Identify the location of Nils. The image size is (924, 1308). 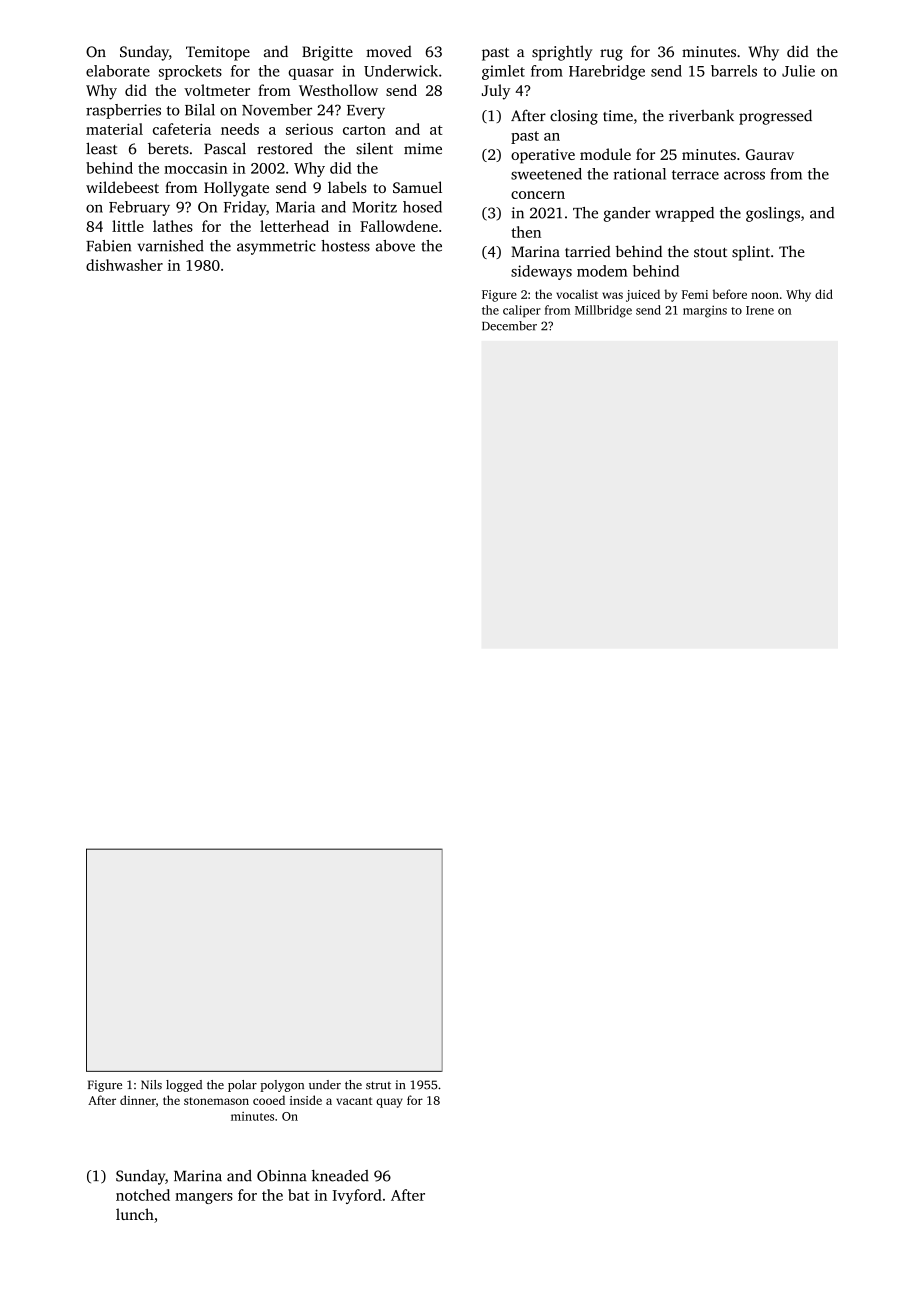
(151, 1085).
